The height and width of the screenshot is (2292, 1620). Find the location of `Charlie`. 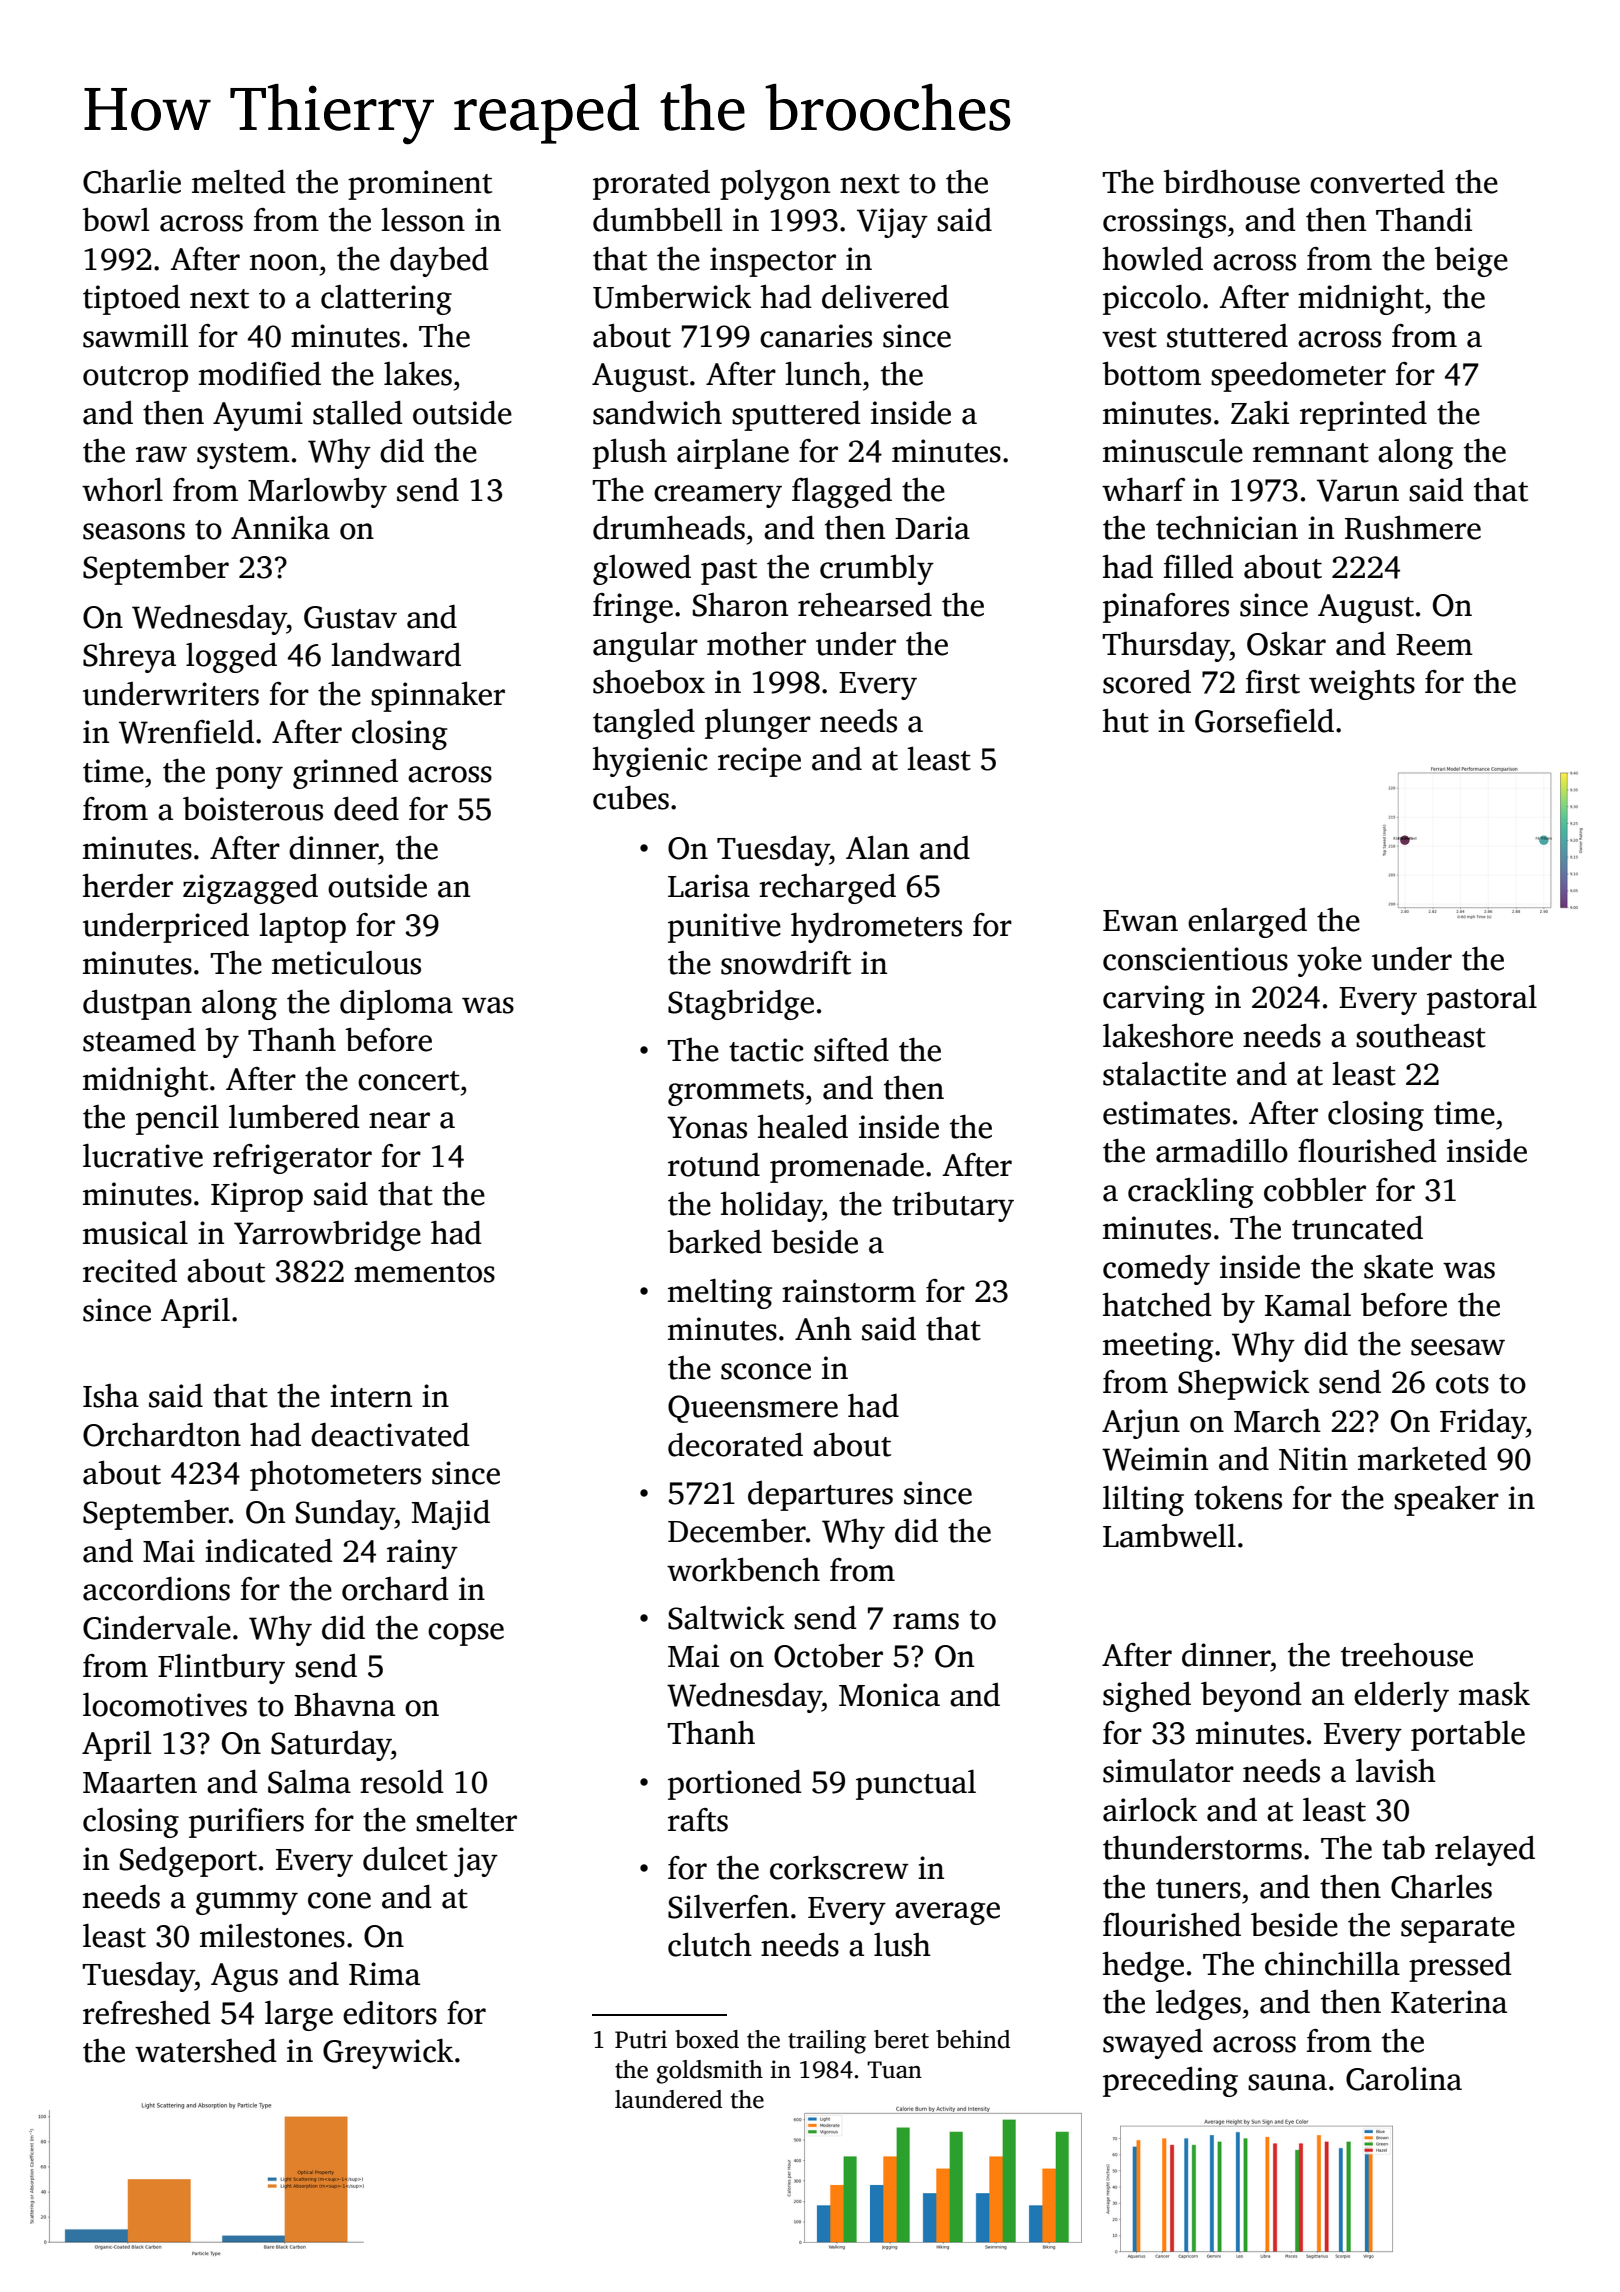

Charlie is located at coordinates (132, 182).
